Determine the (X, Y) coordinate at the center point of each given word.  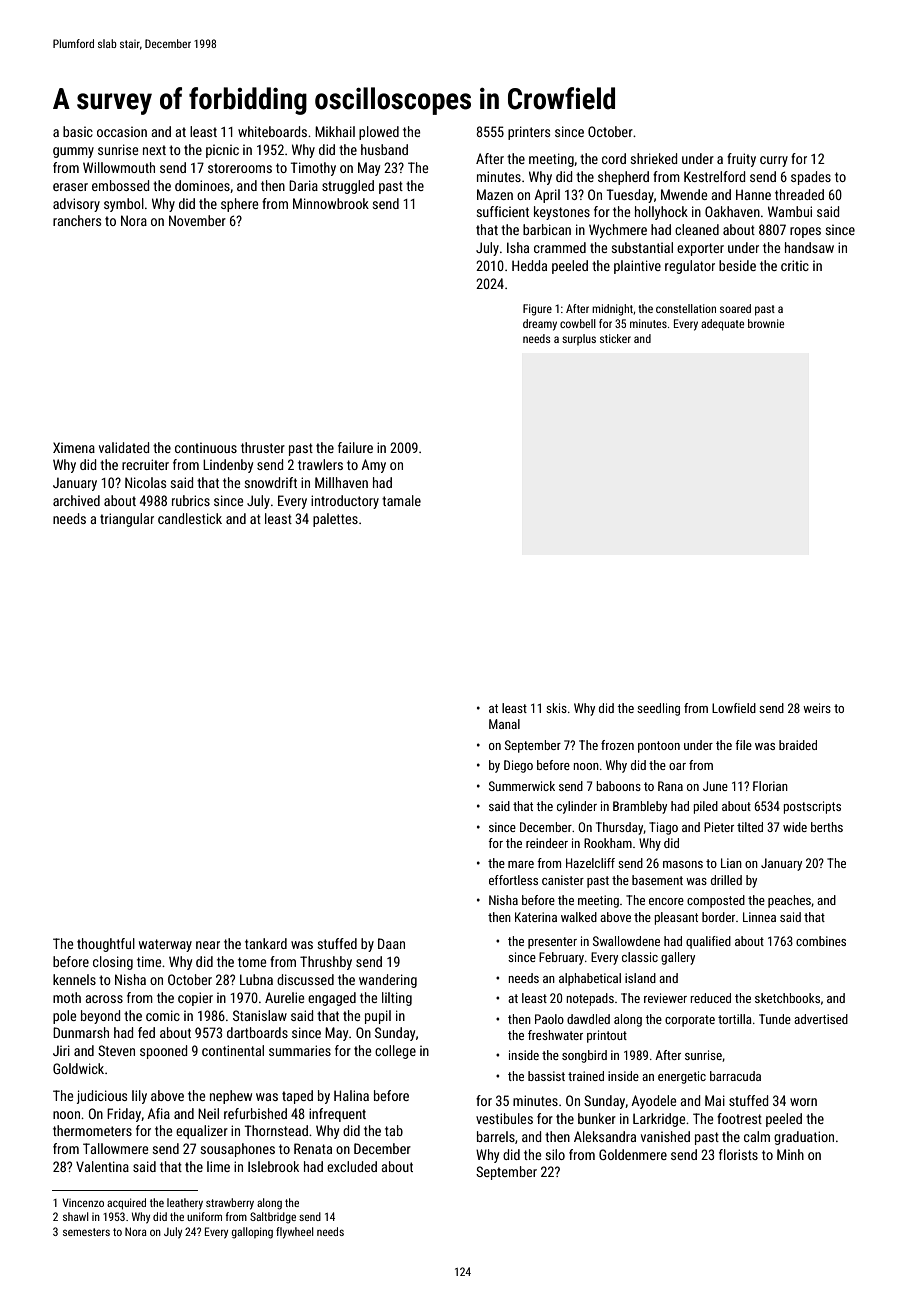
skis (556, 708)
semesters (86, 1232)
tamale (401, 500)
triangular (127, 520)
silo (555, 1154)
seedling (658, 709)
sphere (239, 205)
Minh (790, 1154)
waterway (165, 945)
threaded (799, 194)
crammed (560, 247)
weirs (817, 708)
